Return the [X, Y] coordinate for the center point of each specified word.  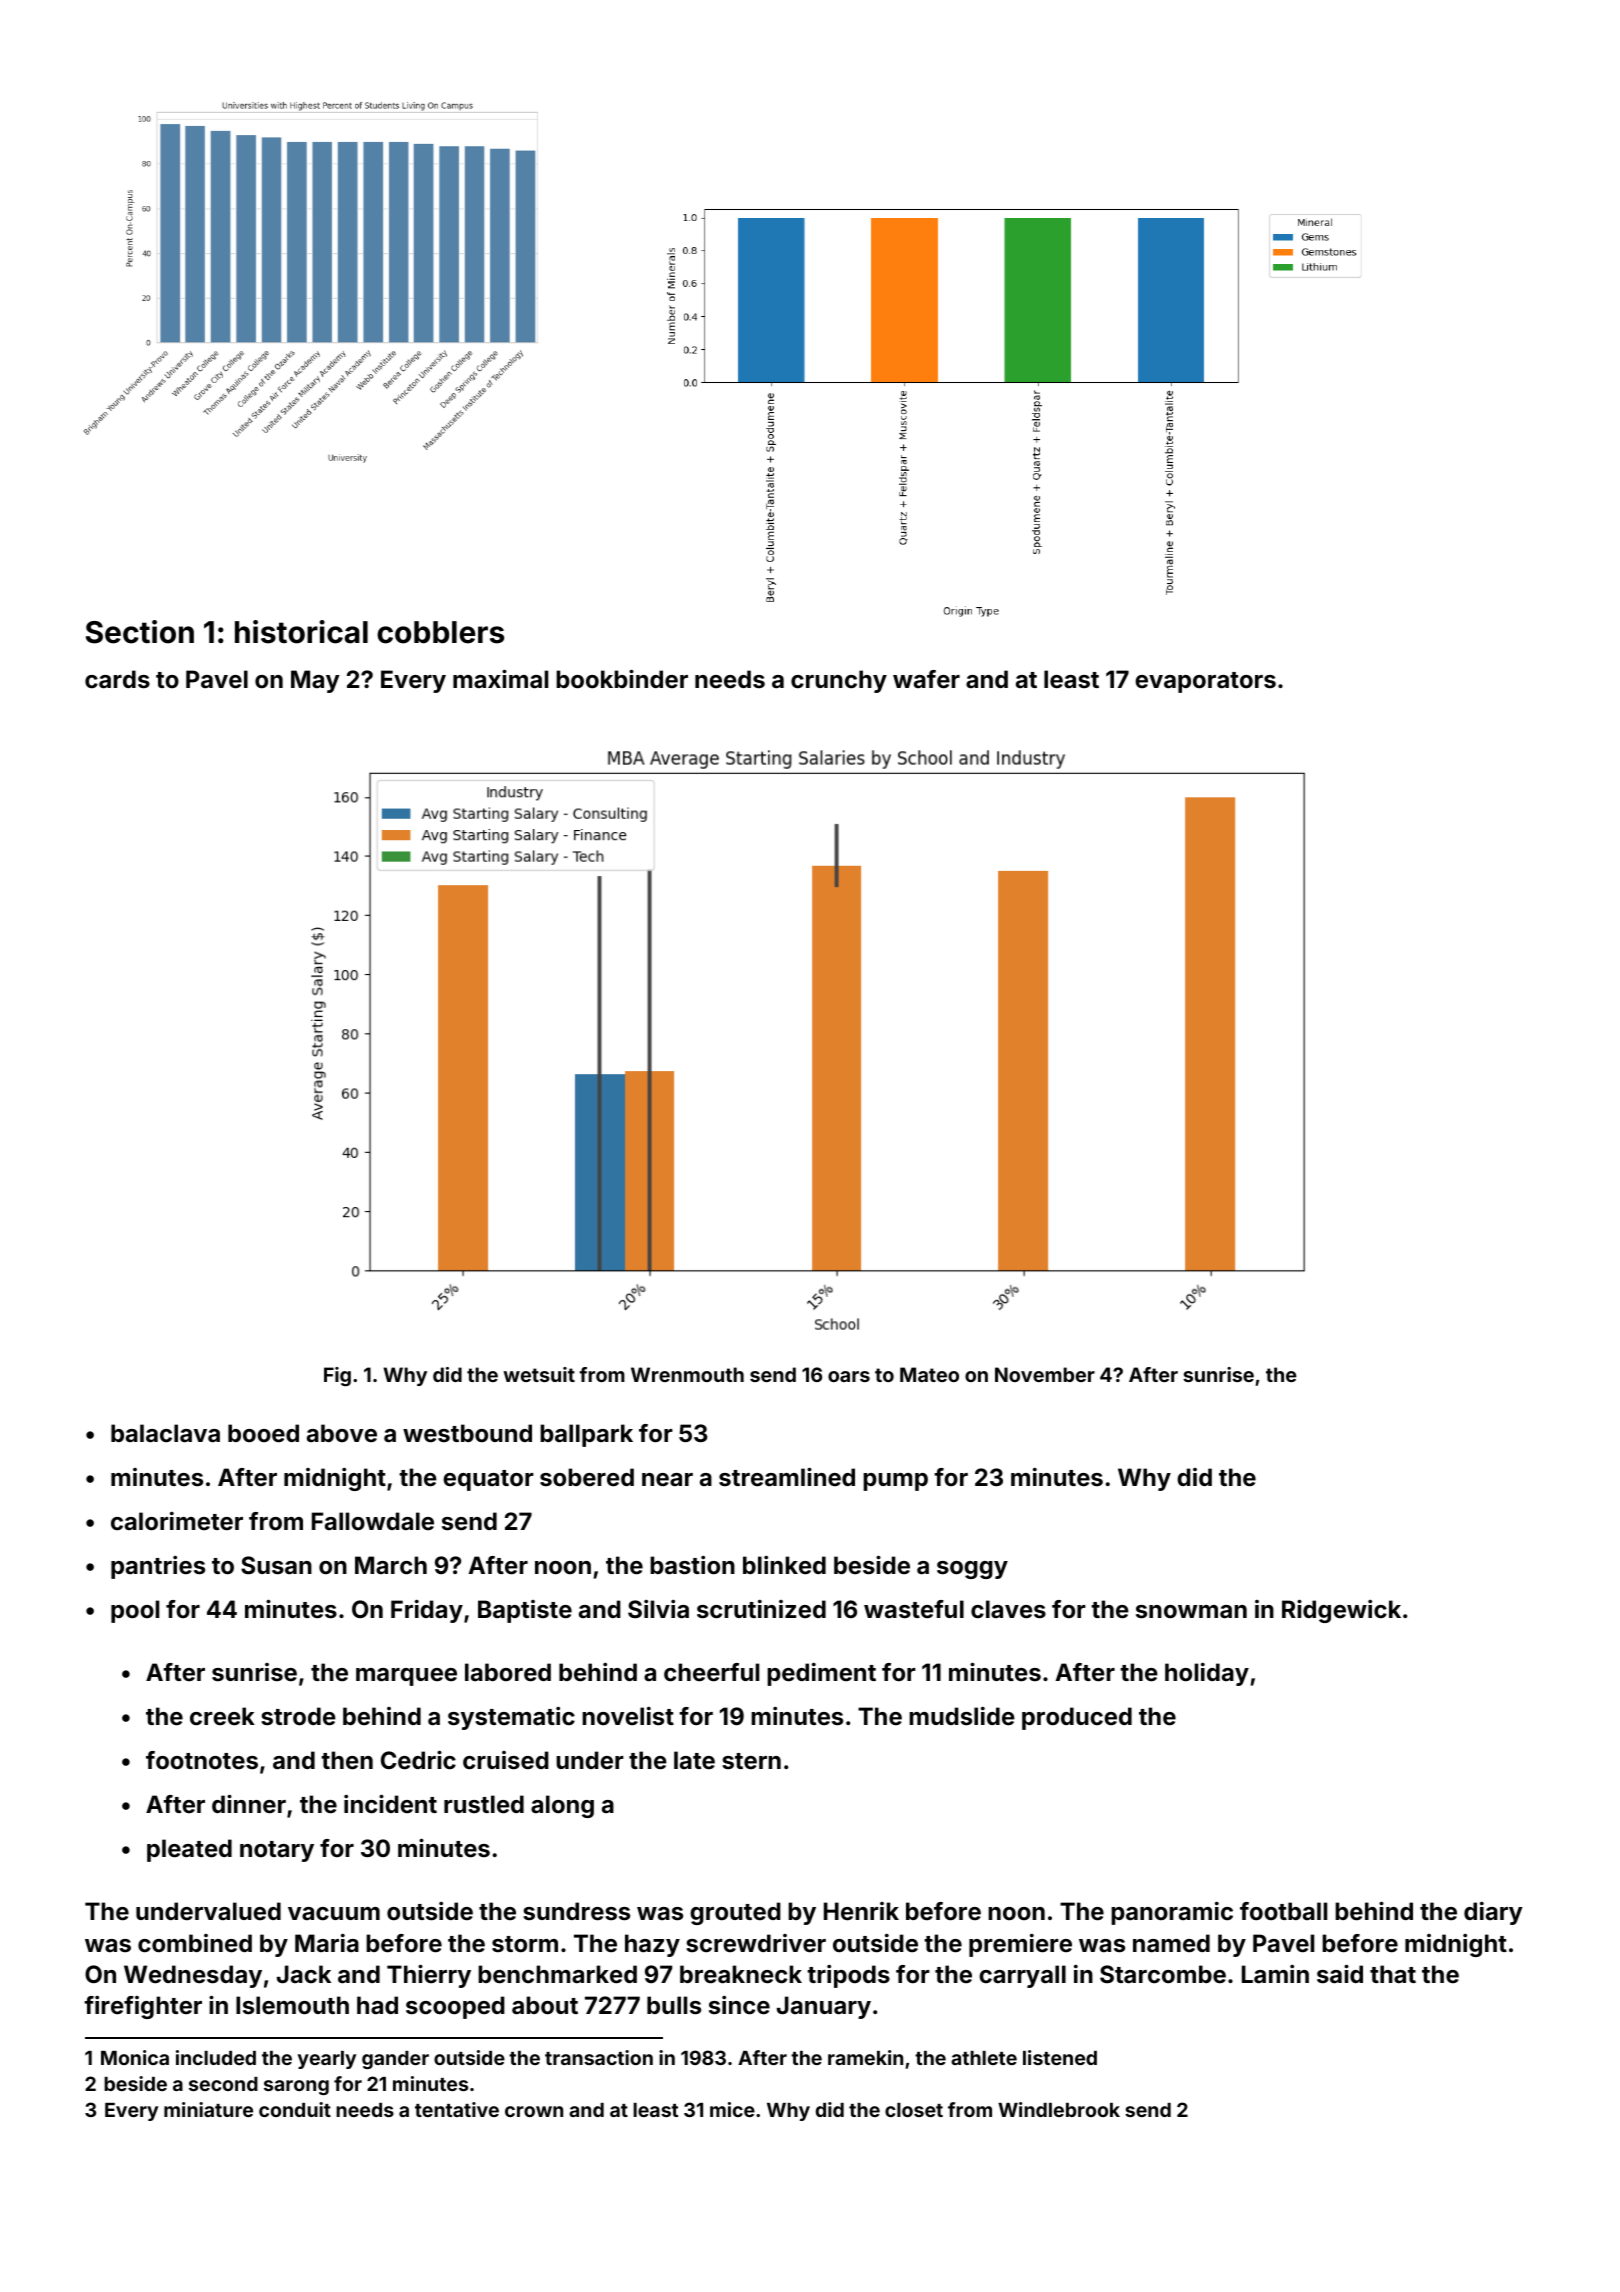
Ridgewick [1341, 1611]
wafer [926, 679]
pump [895, 1482]
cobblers [440, 632]
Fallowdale [373, 1521]
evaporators [1205, 682]
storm [525, 1944]
